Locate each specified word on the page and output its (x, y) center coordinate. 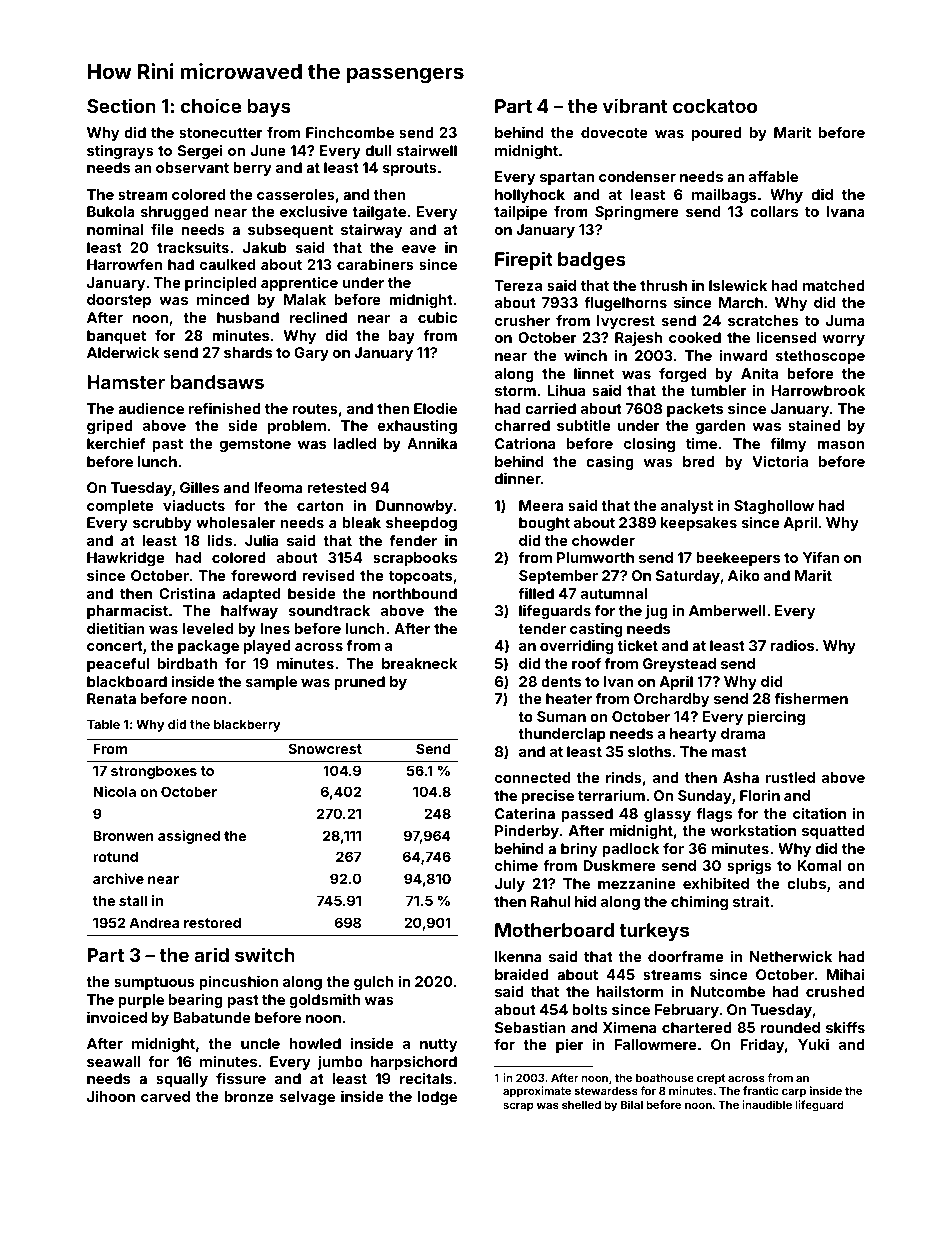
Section (121, 105)
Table (103, 724)
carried (550, 408)
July (510, 885)
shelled (581, 1105)
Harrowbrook (818, 390)
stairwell (427, 150)
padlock (630, 850)
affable (773, 176)
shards (248, 352)
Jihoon (111, 1096)
